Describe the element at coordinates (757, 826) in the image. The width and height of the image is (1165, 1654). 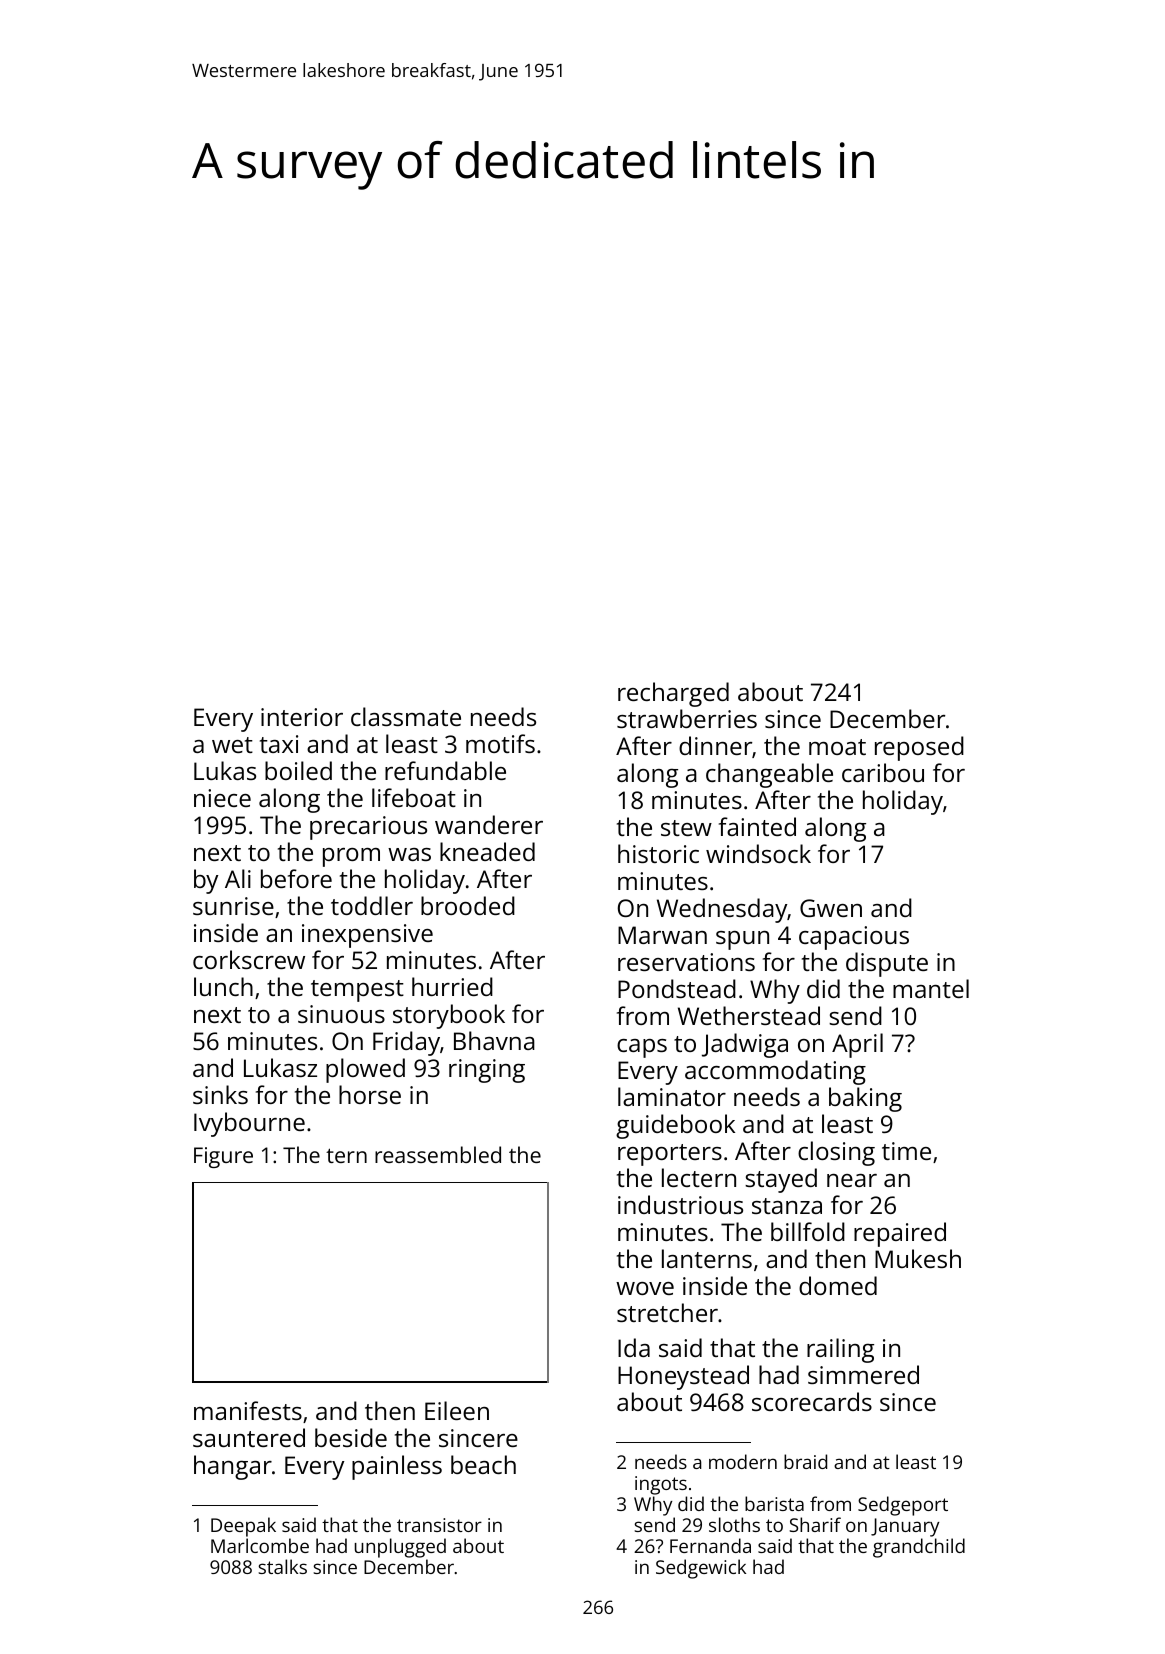
I see `fainted` at that location.
